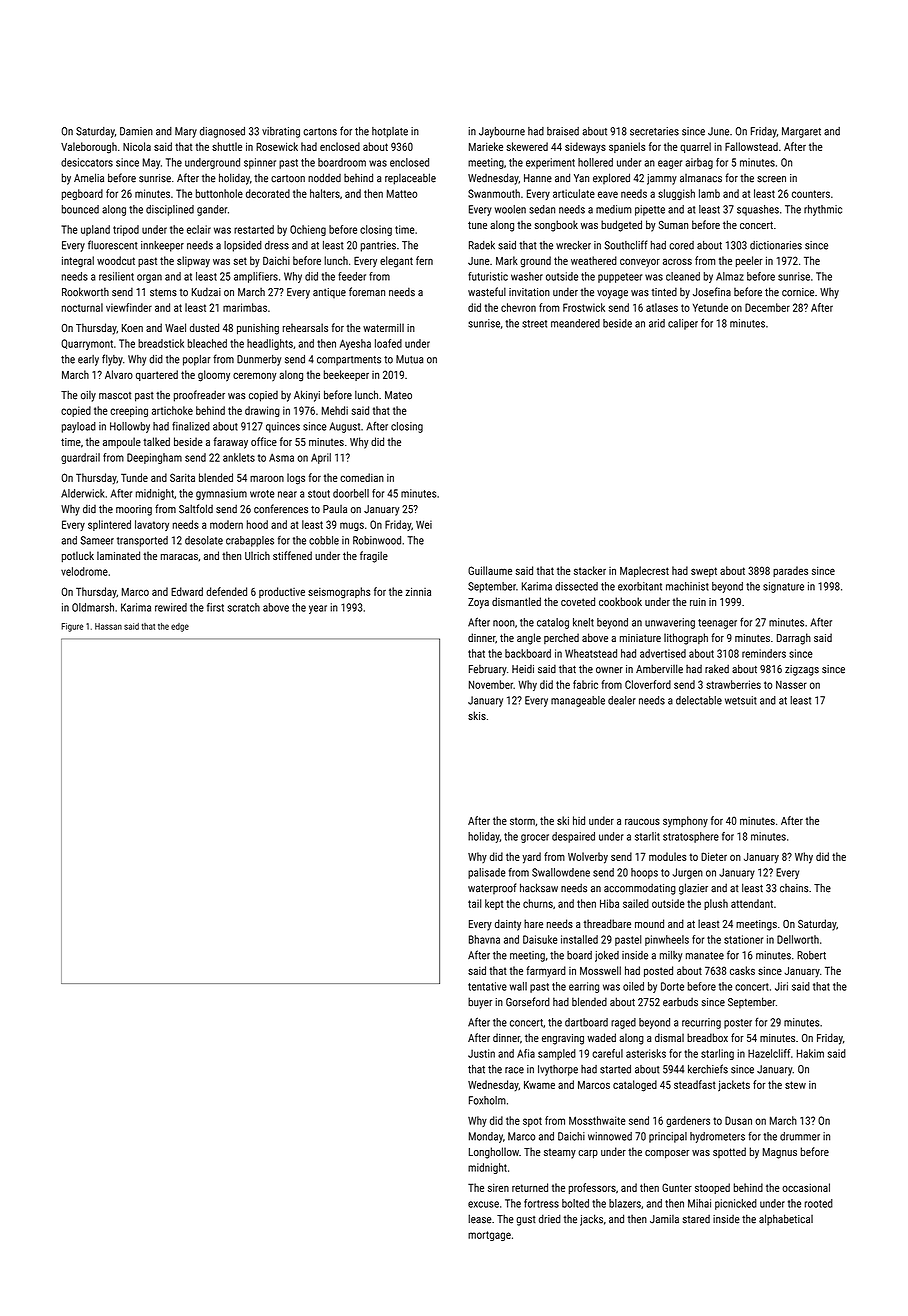  What do you see at coordinates (733, 684) in the screenshot?
I see `strawberries` at bounding box center [733, 684].
